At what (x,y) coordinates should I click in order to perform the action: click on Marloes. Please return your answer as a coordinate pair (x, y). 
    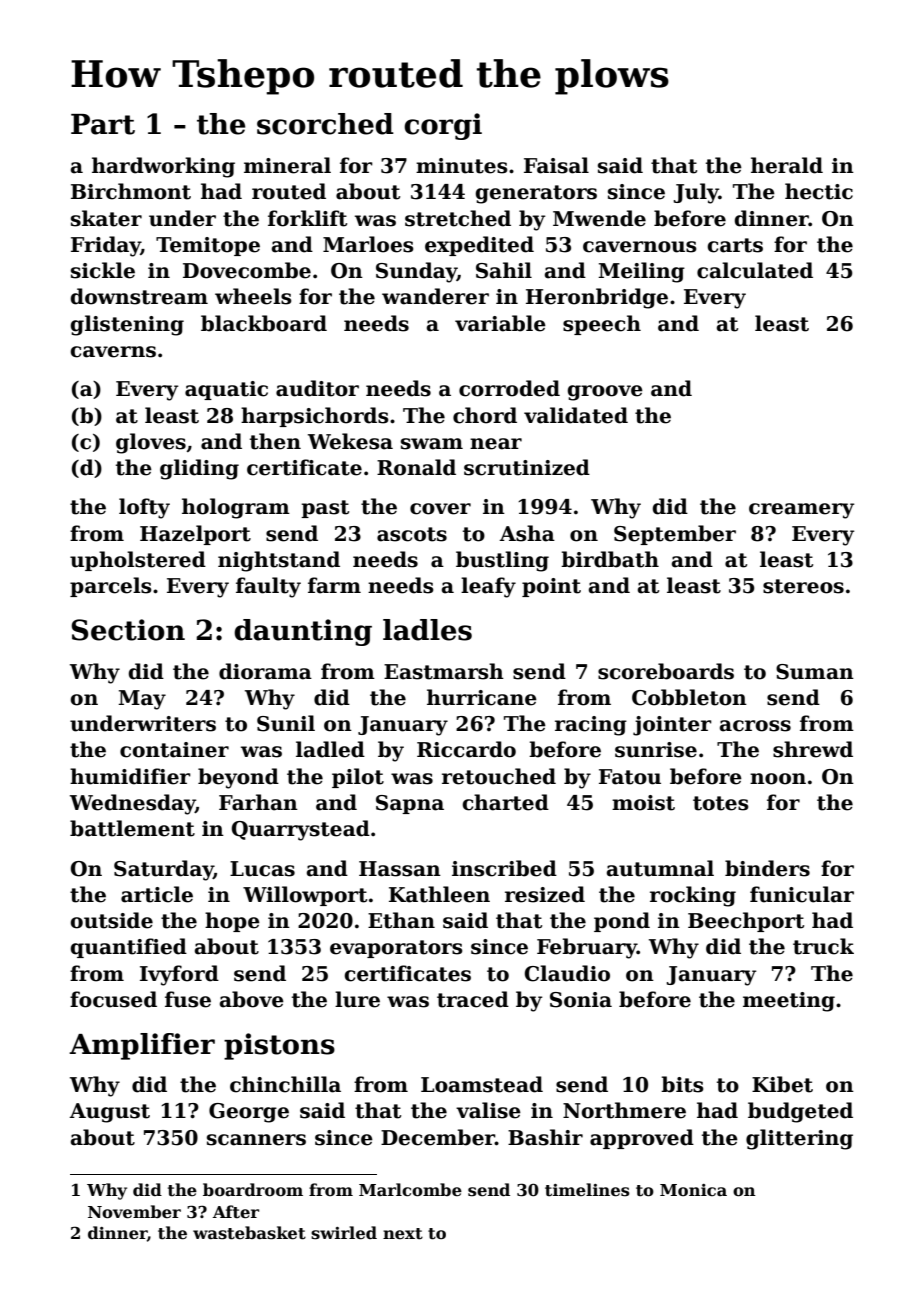
    Looking at the image, I should click on (368, 244).
